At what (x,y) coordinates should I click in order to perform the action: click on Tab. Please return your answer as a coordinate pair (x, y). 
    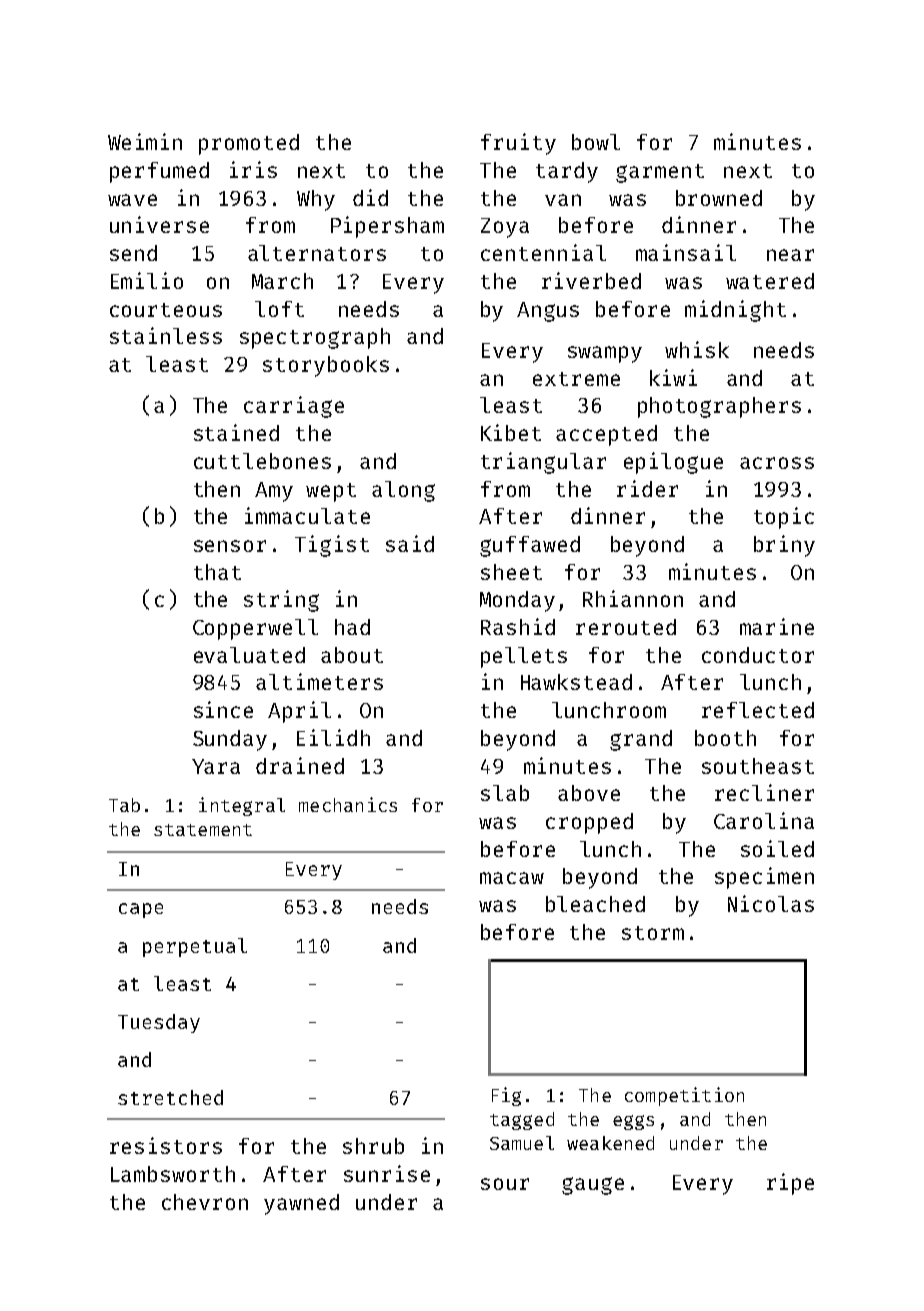
    Looking at the image, I should click on (124, 805).
